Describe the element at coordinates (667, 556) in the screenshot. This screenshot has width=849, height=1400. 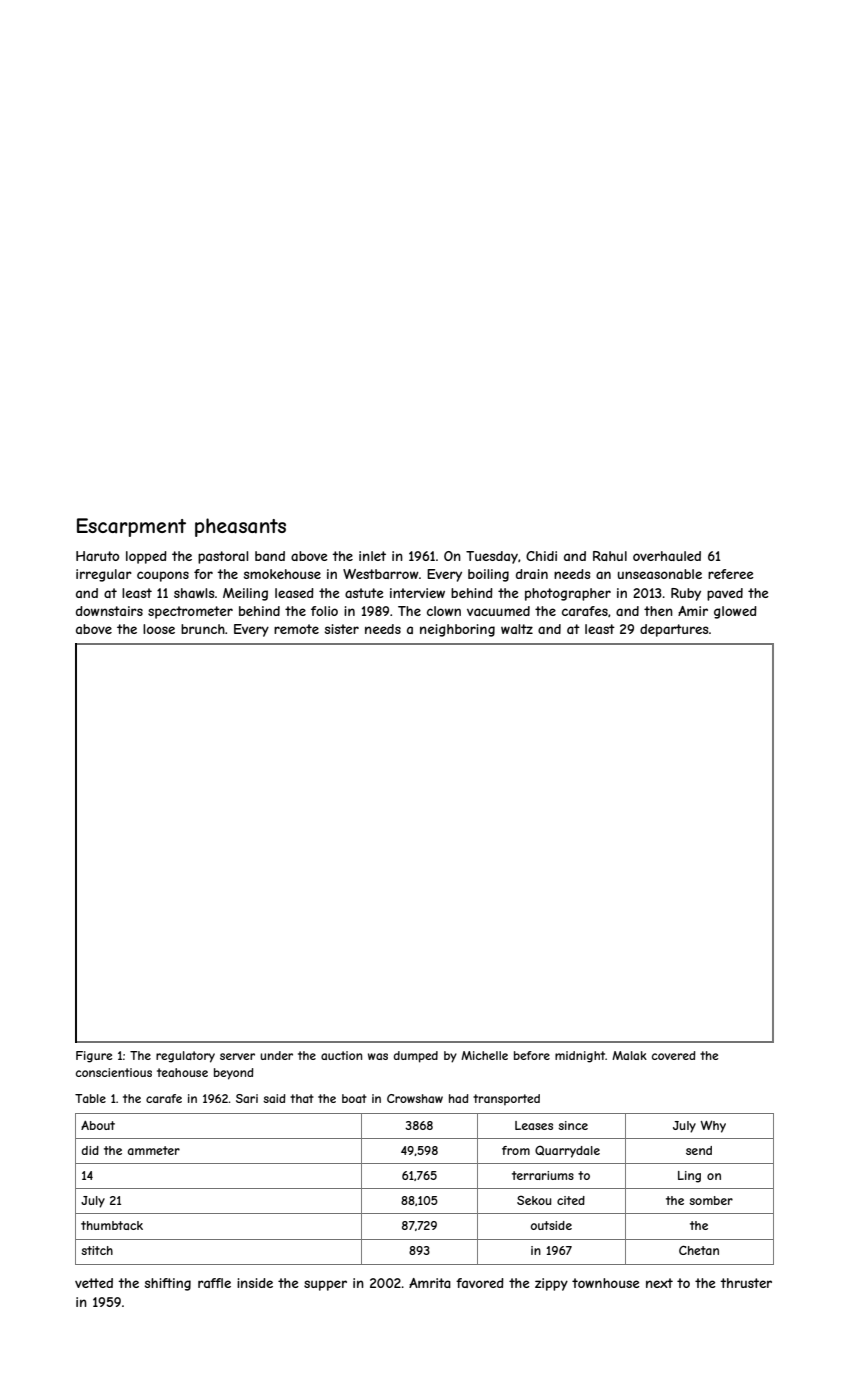
I see `overhauled` at that location.
